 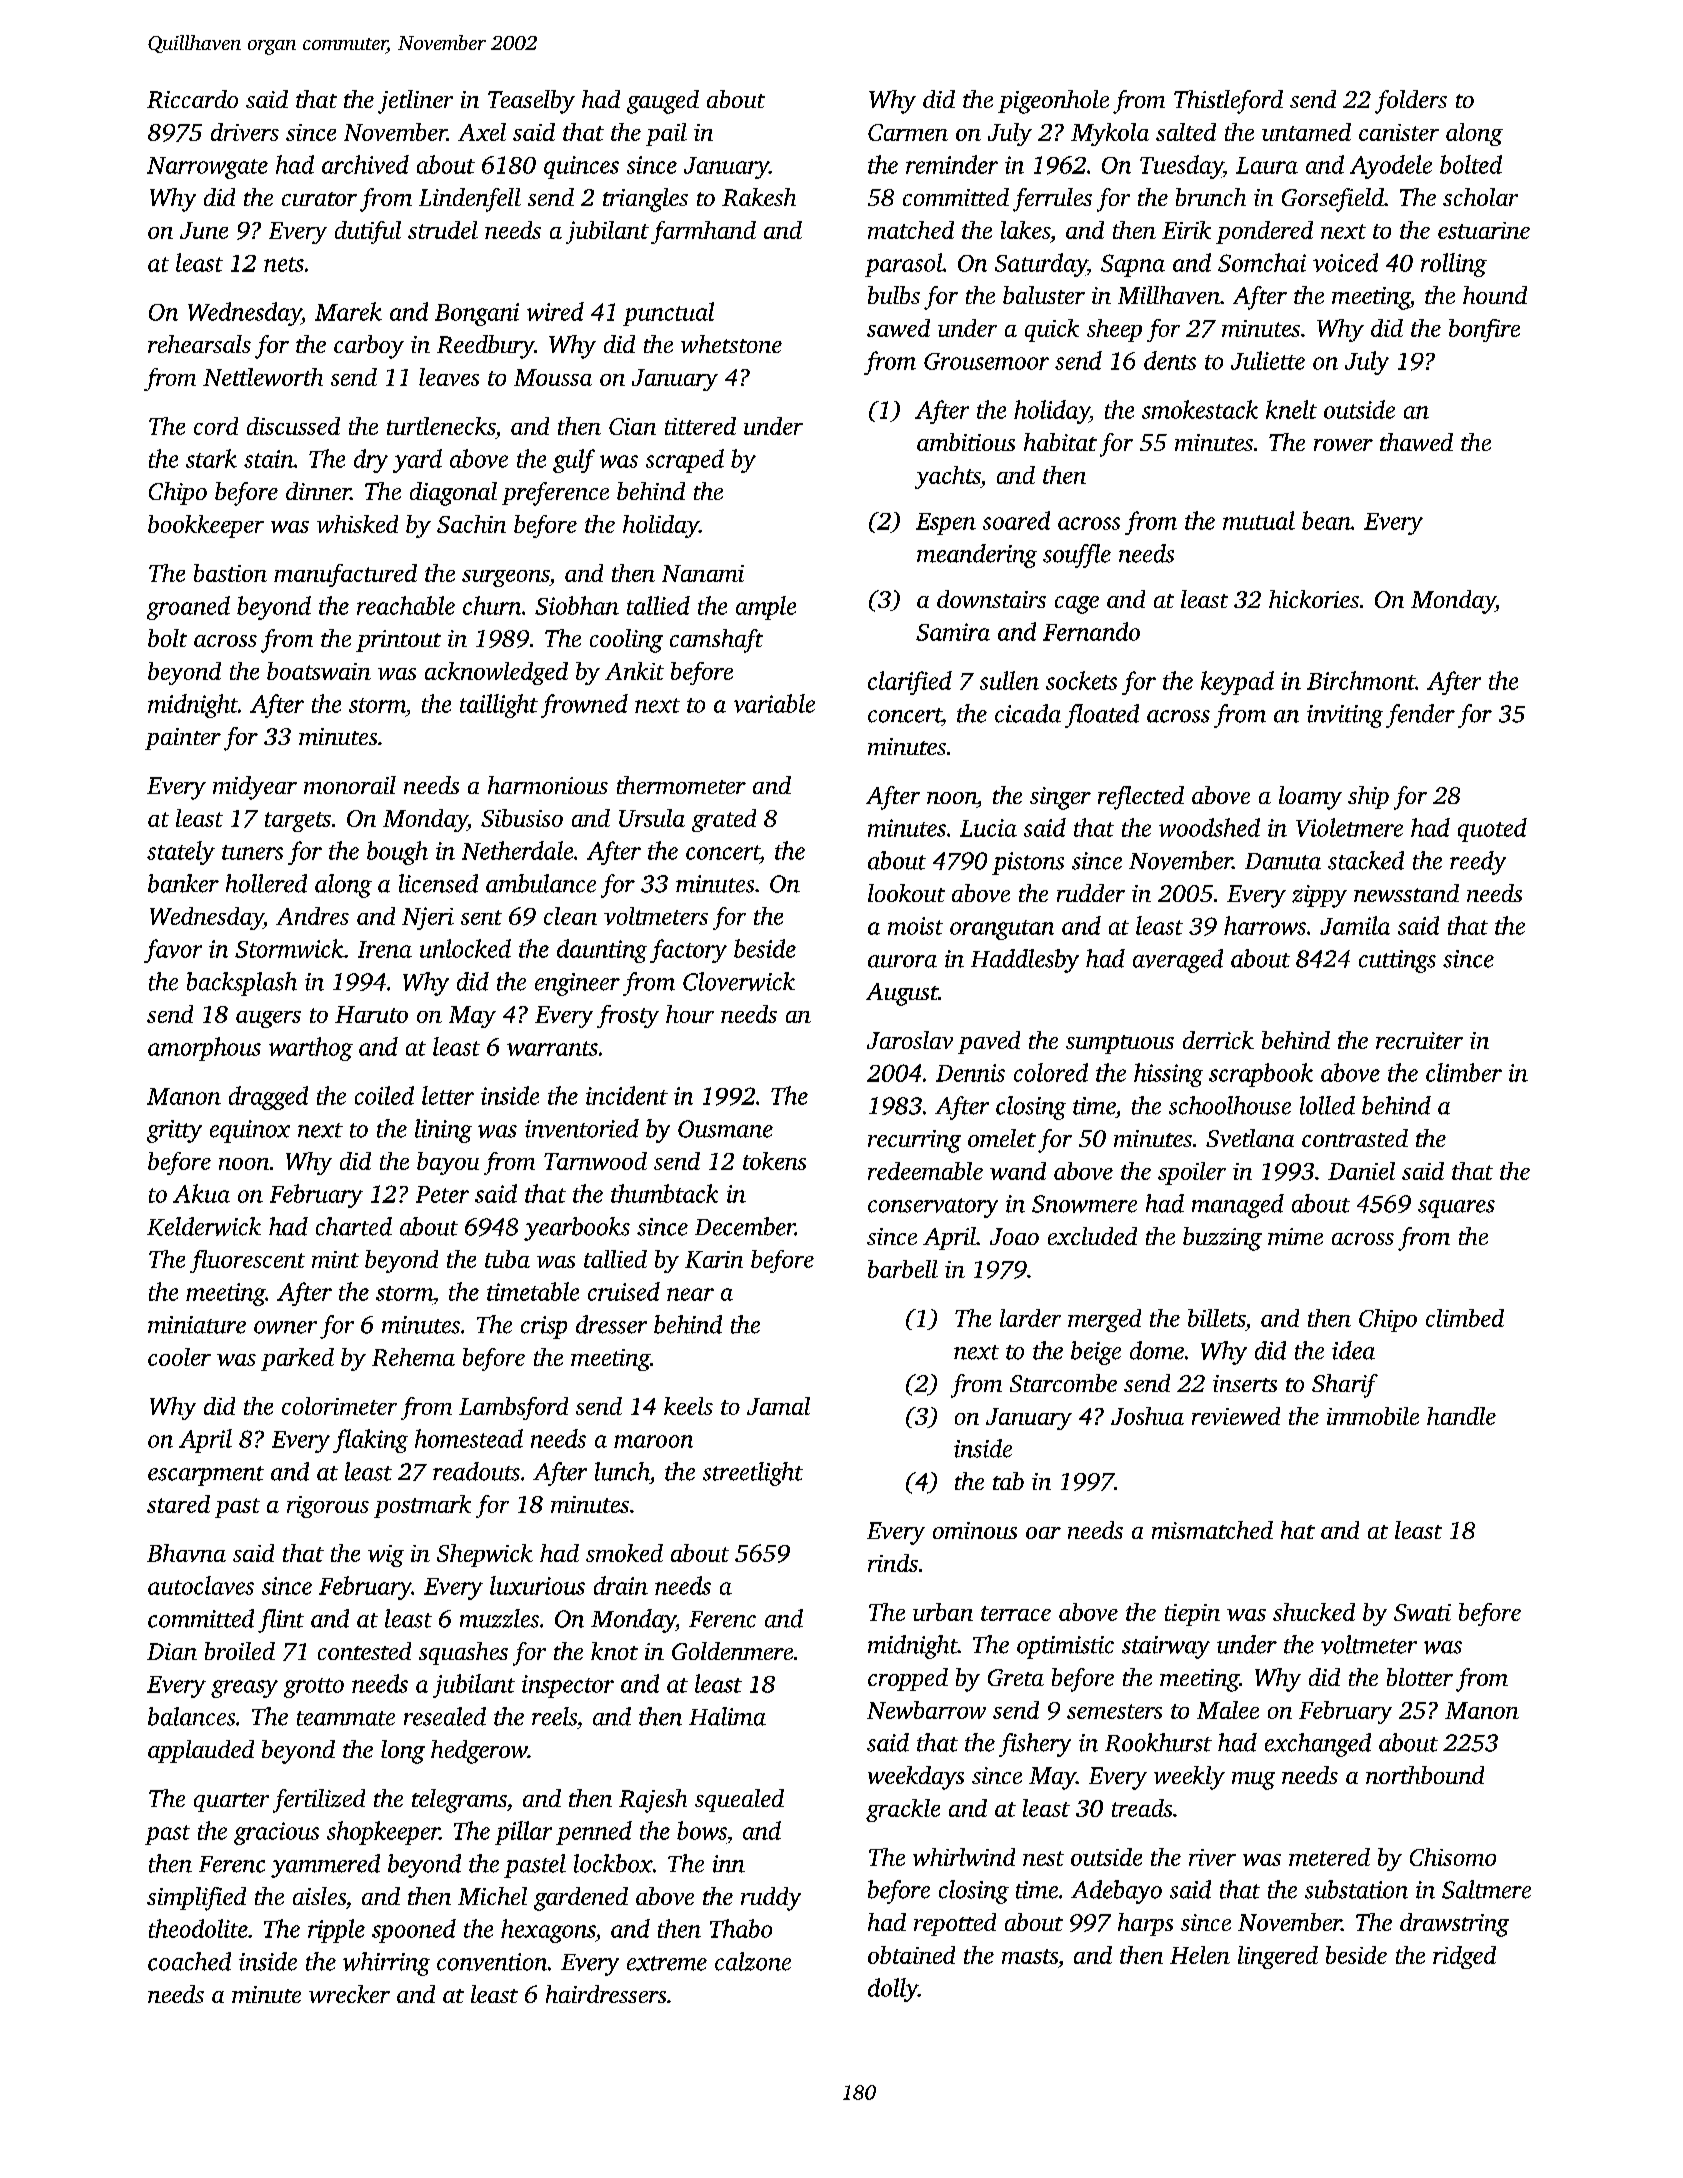 What do you see at coordinates (690, 1014) in the image?
I see `hour` at bounding box center [690, 1014].
